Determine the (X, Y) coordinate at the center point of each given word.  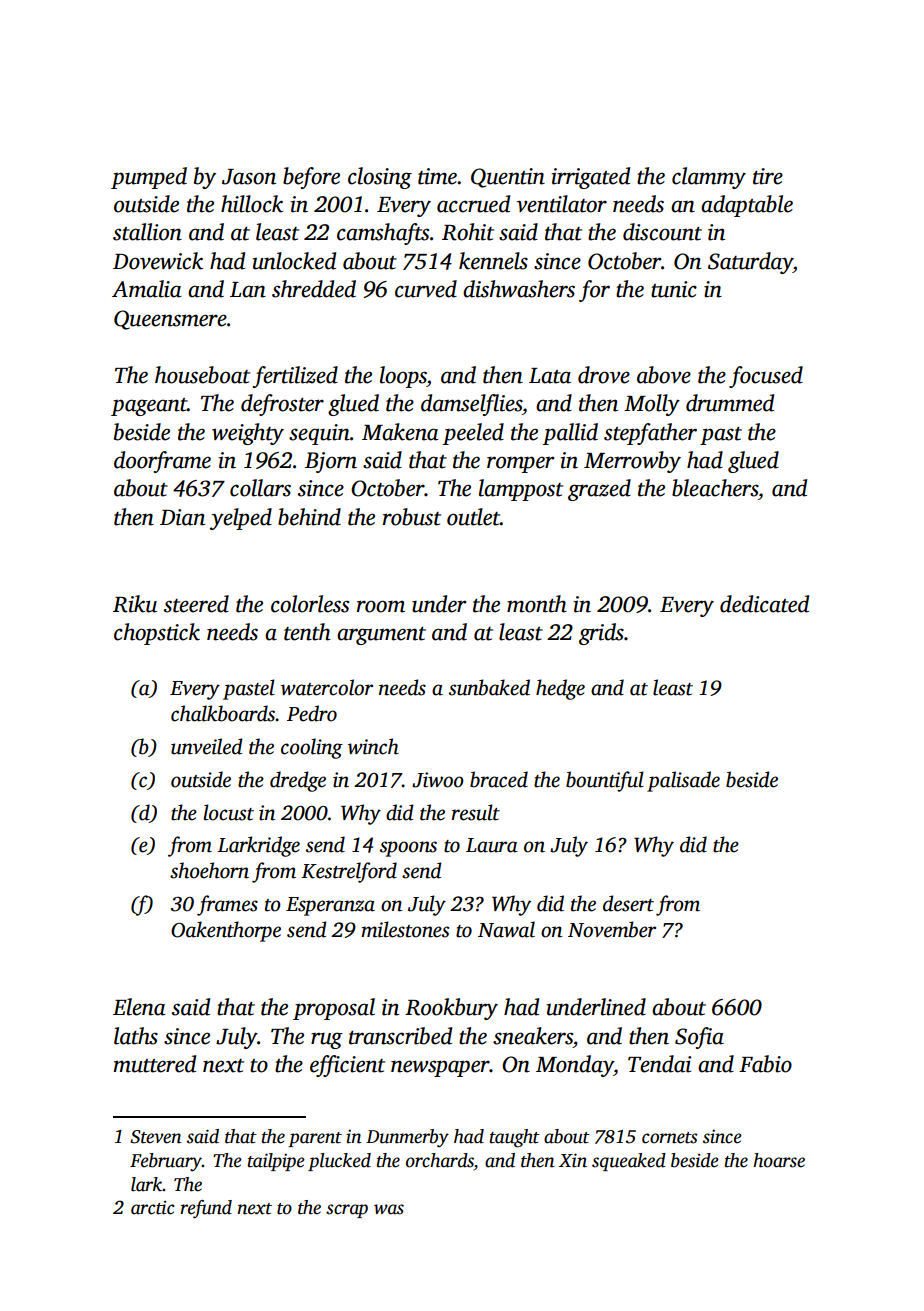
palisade (683, 781)
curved (426, 289)
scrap (347, 1211)
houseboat (202, 375)
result (475, 812)
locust (228, 812)
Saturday (750, 263)
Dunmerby (407, 1138)
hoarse (779, 1160)
